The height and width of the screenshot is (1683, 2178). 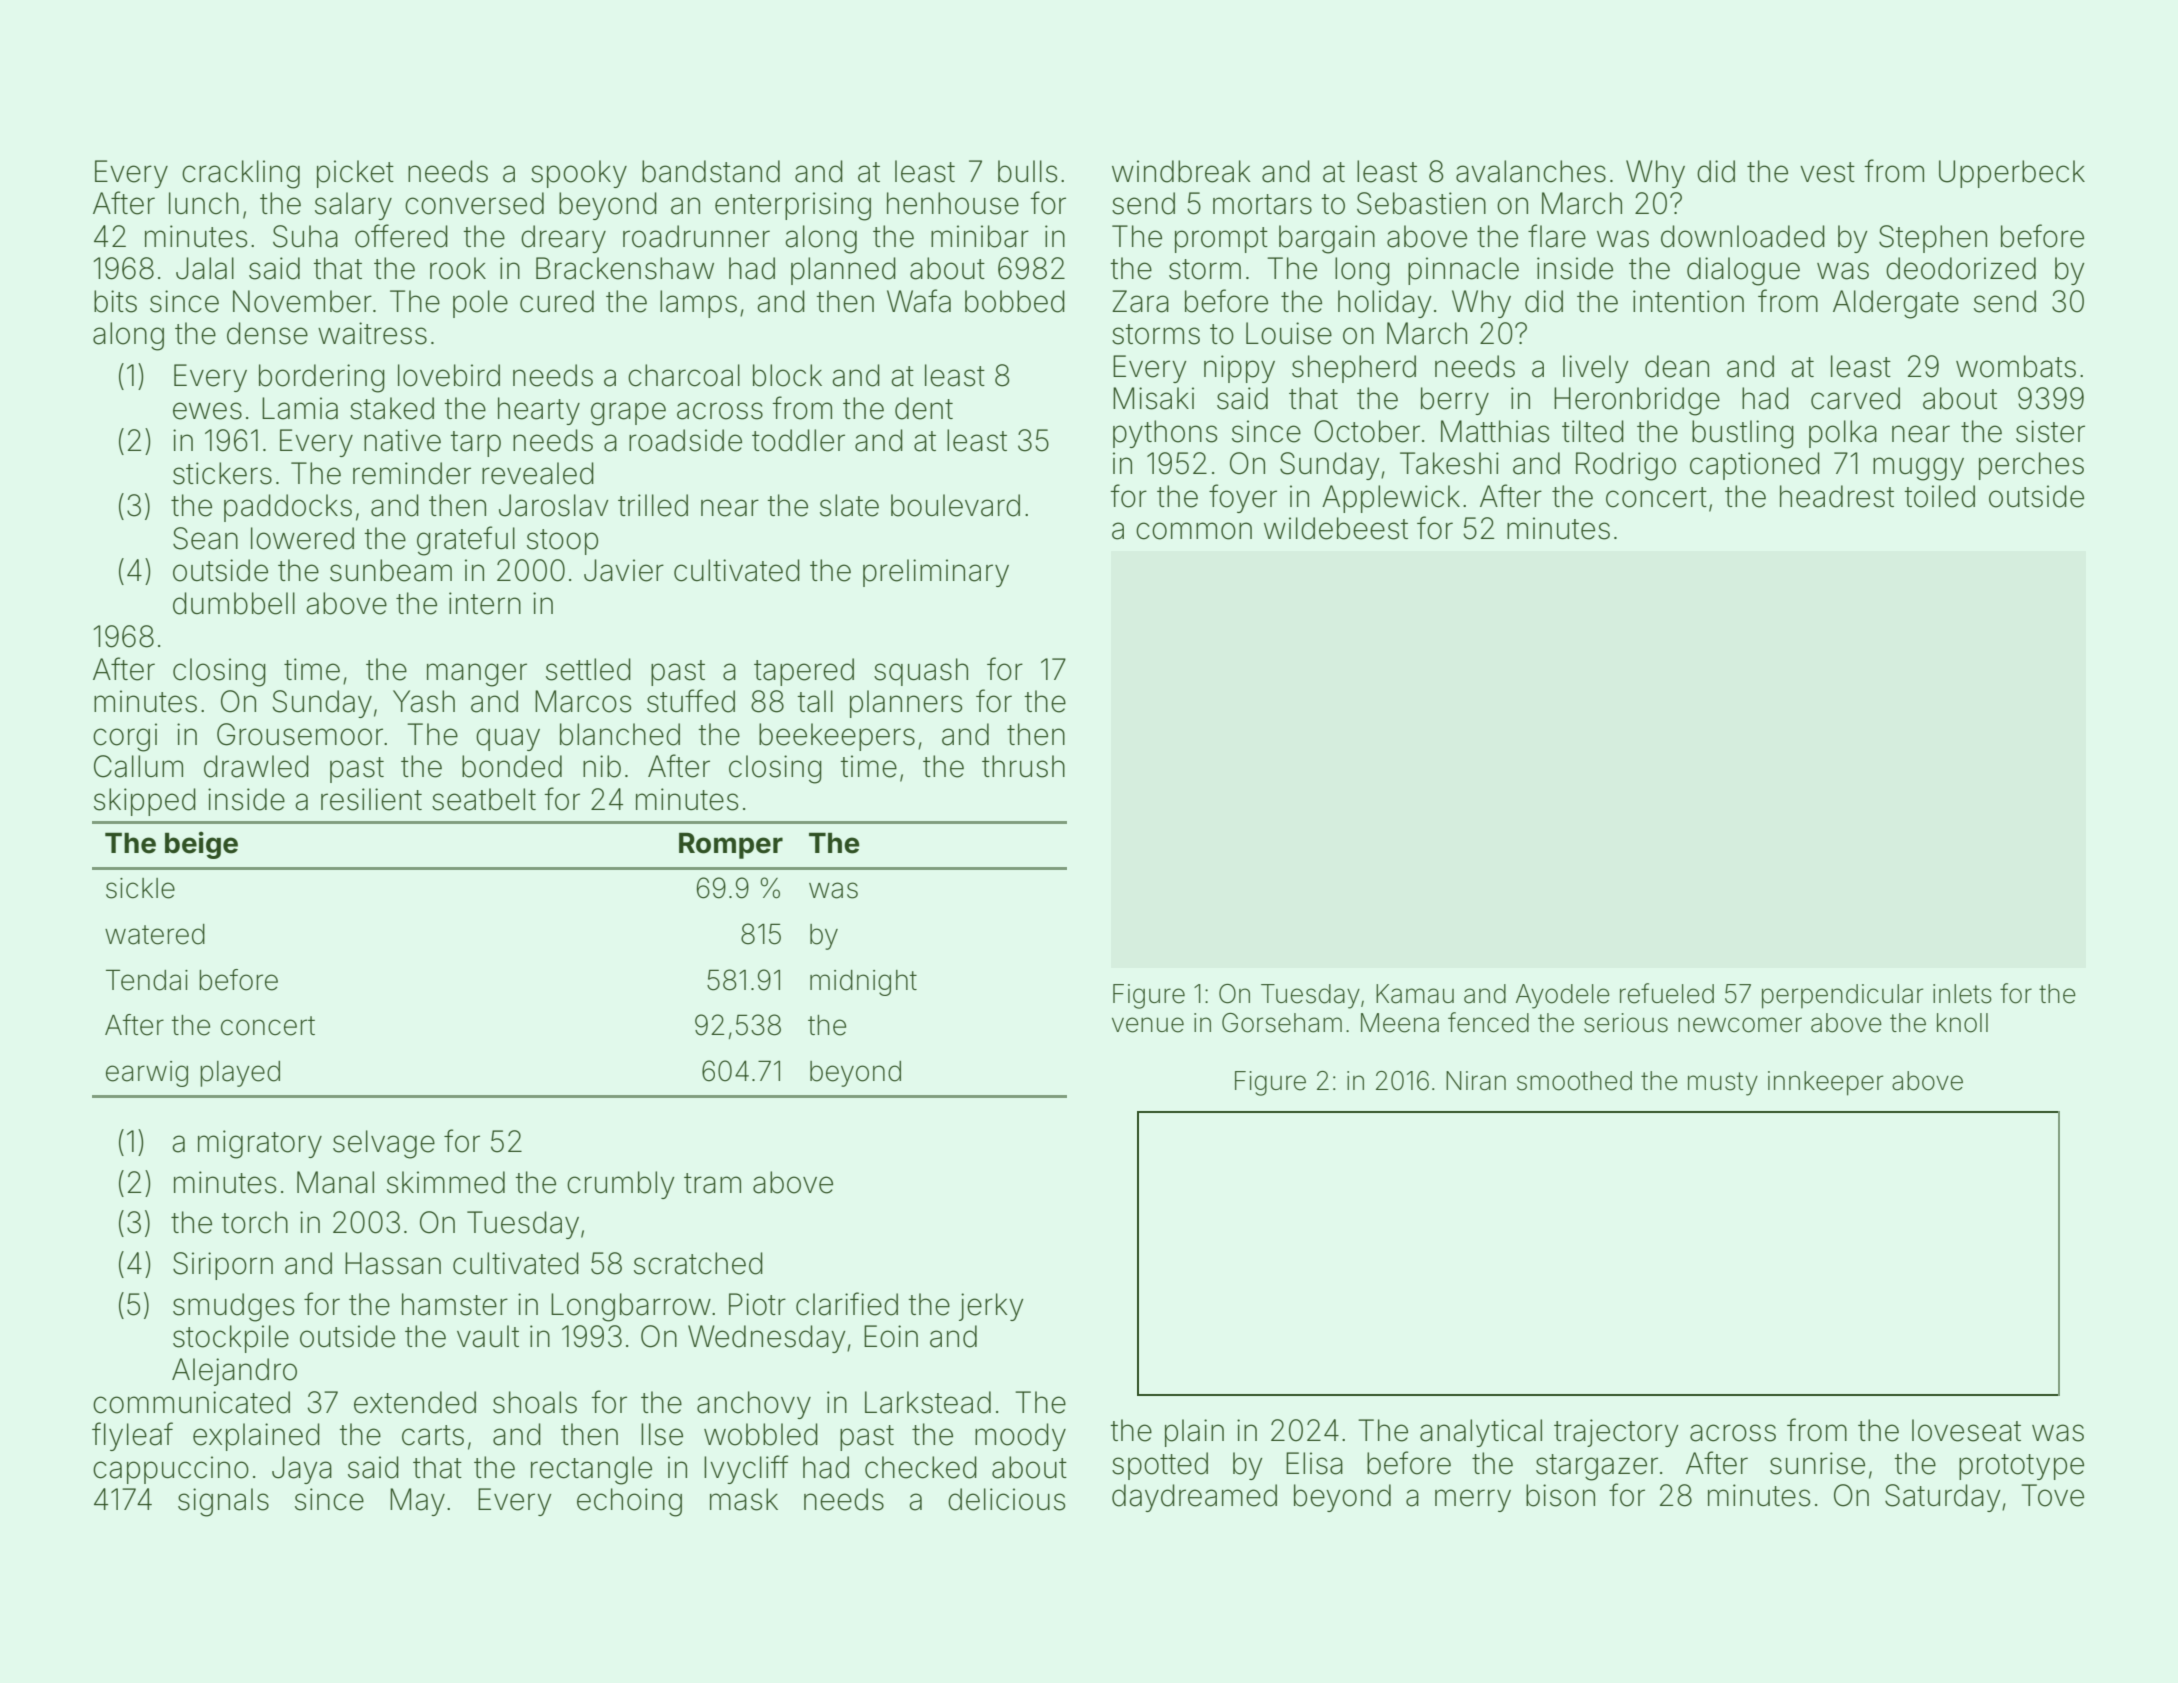 I want to click on Niran, so click(x=1476, y=1081).
